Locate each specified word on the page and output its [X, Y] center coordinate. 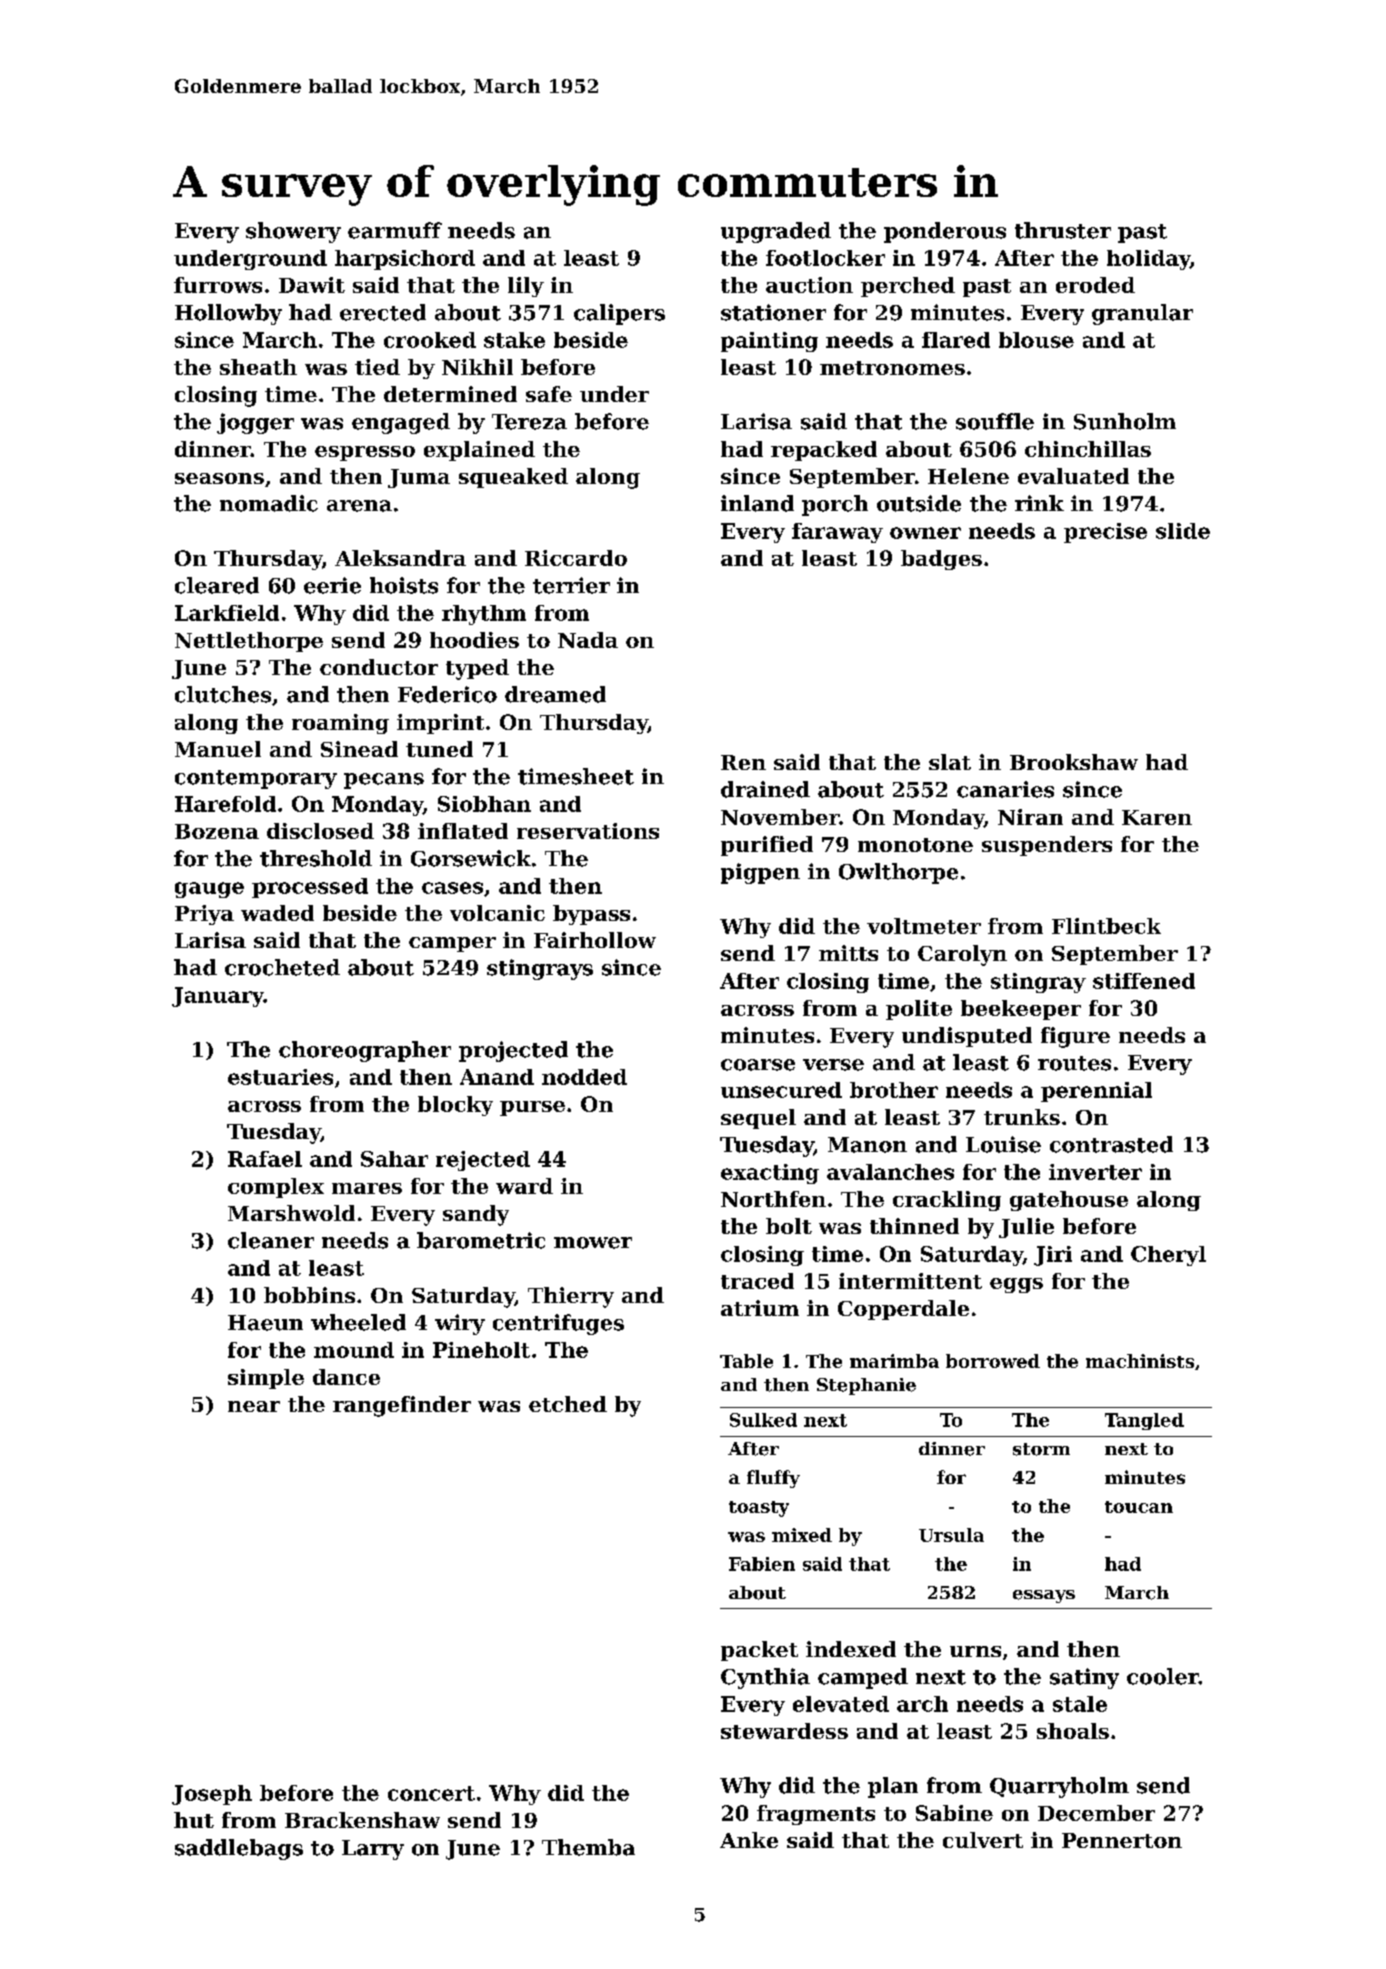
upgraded [776, 232]
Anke [749, 1840]
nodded [584, 1077]
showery [293, 232]
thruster [1063, 230]
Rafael [265, 1159]
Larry [373, 1850]
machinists [1140, 1361]
